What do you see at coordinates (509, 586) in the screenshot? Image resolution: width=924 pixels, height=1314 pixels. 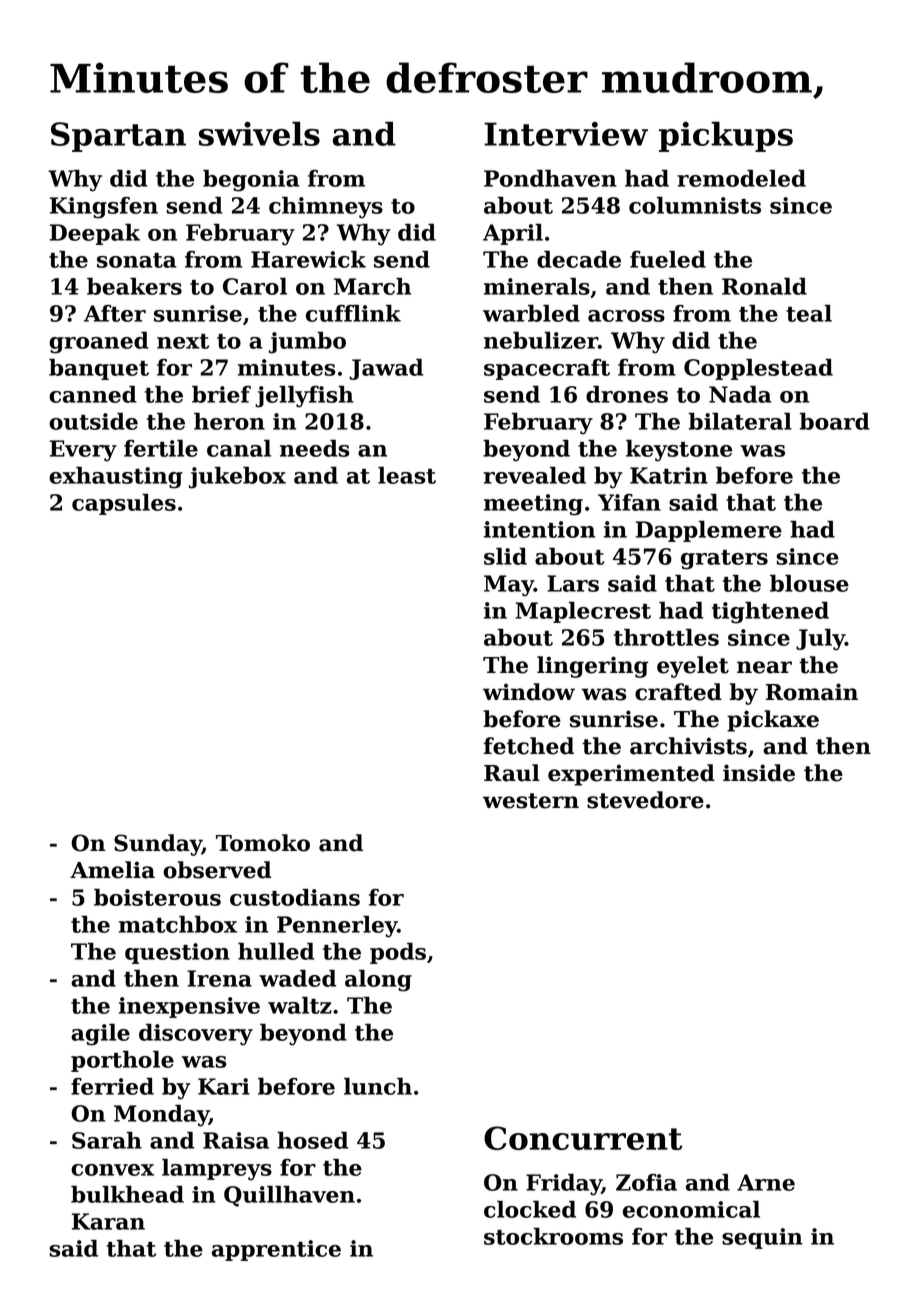 I see `May` at bounding box center [509, 586].
